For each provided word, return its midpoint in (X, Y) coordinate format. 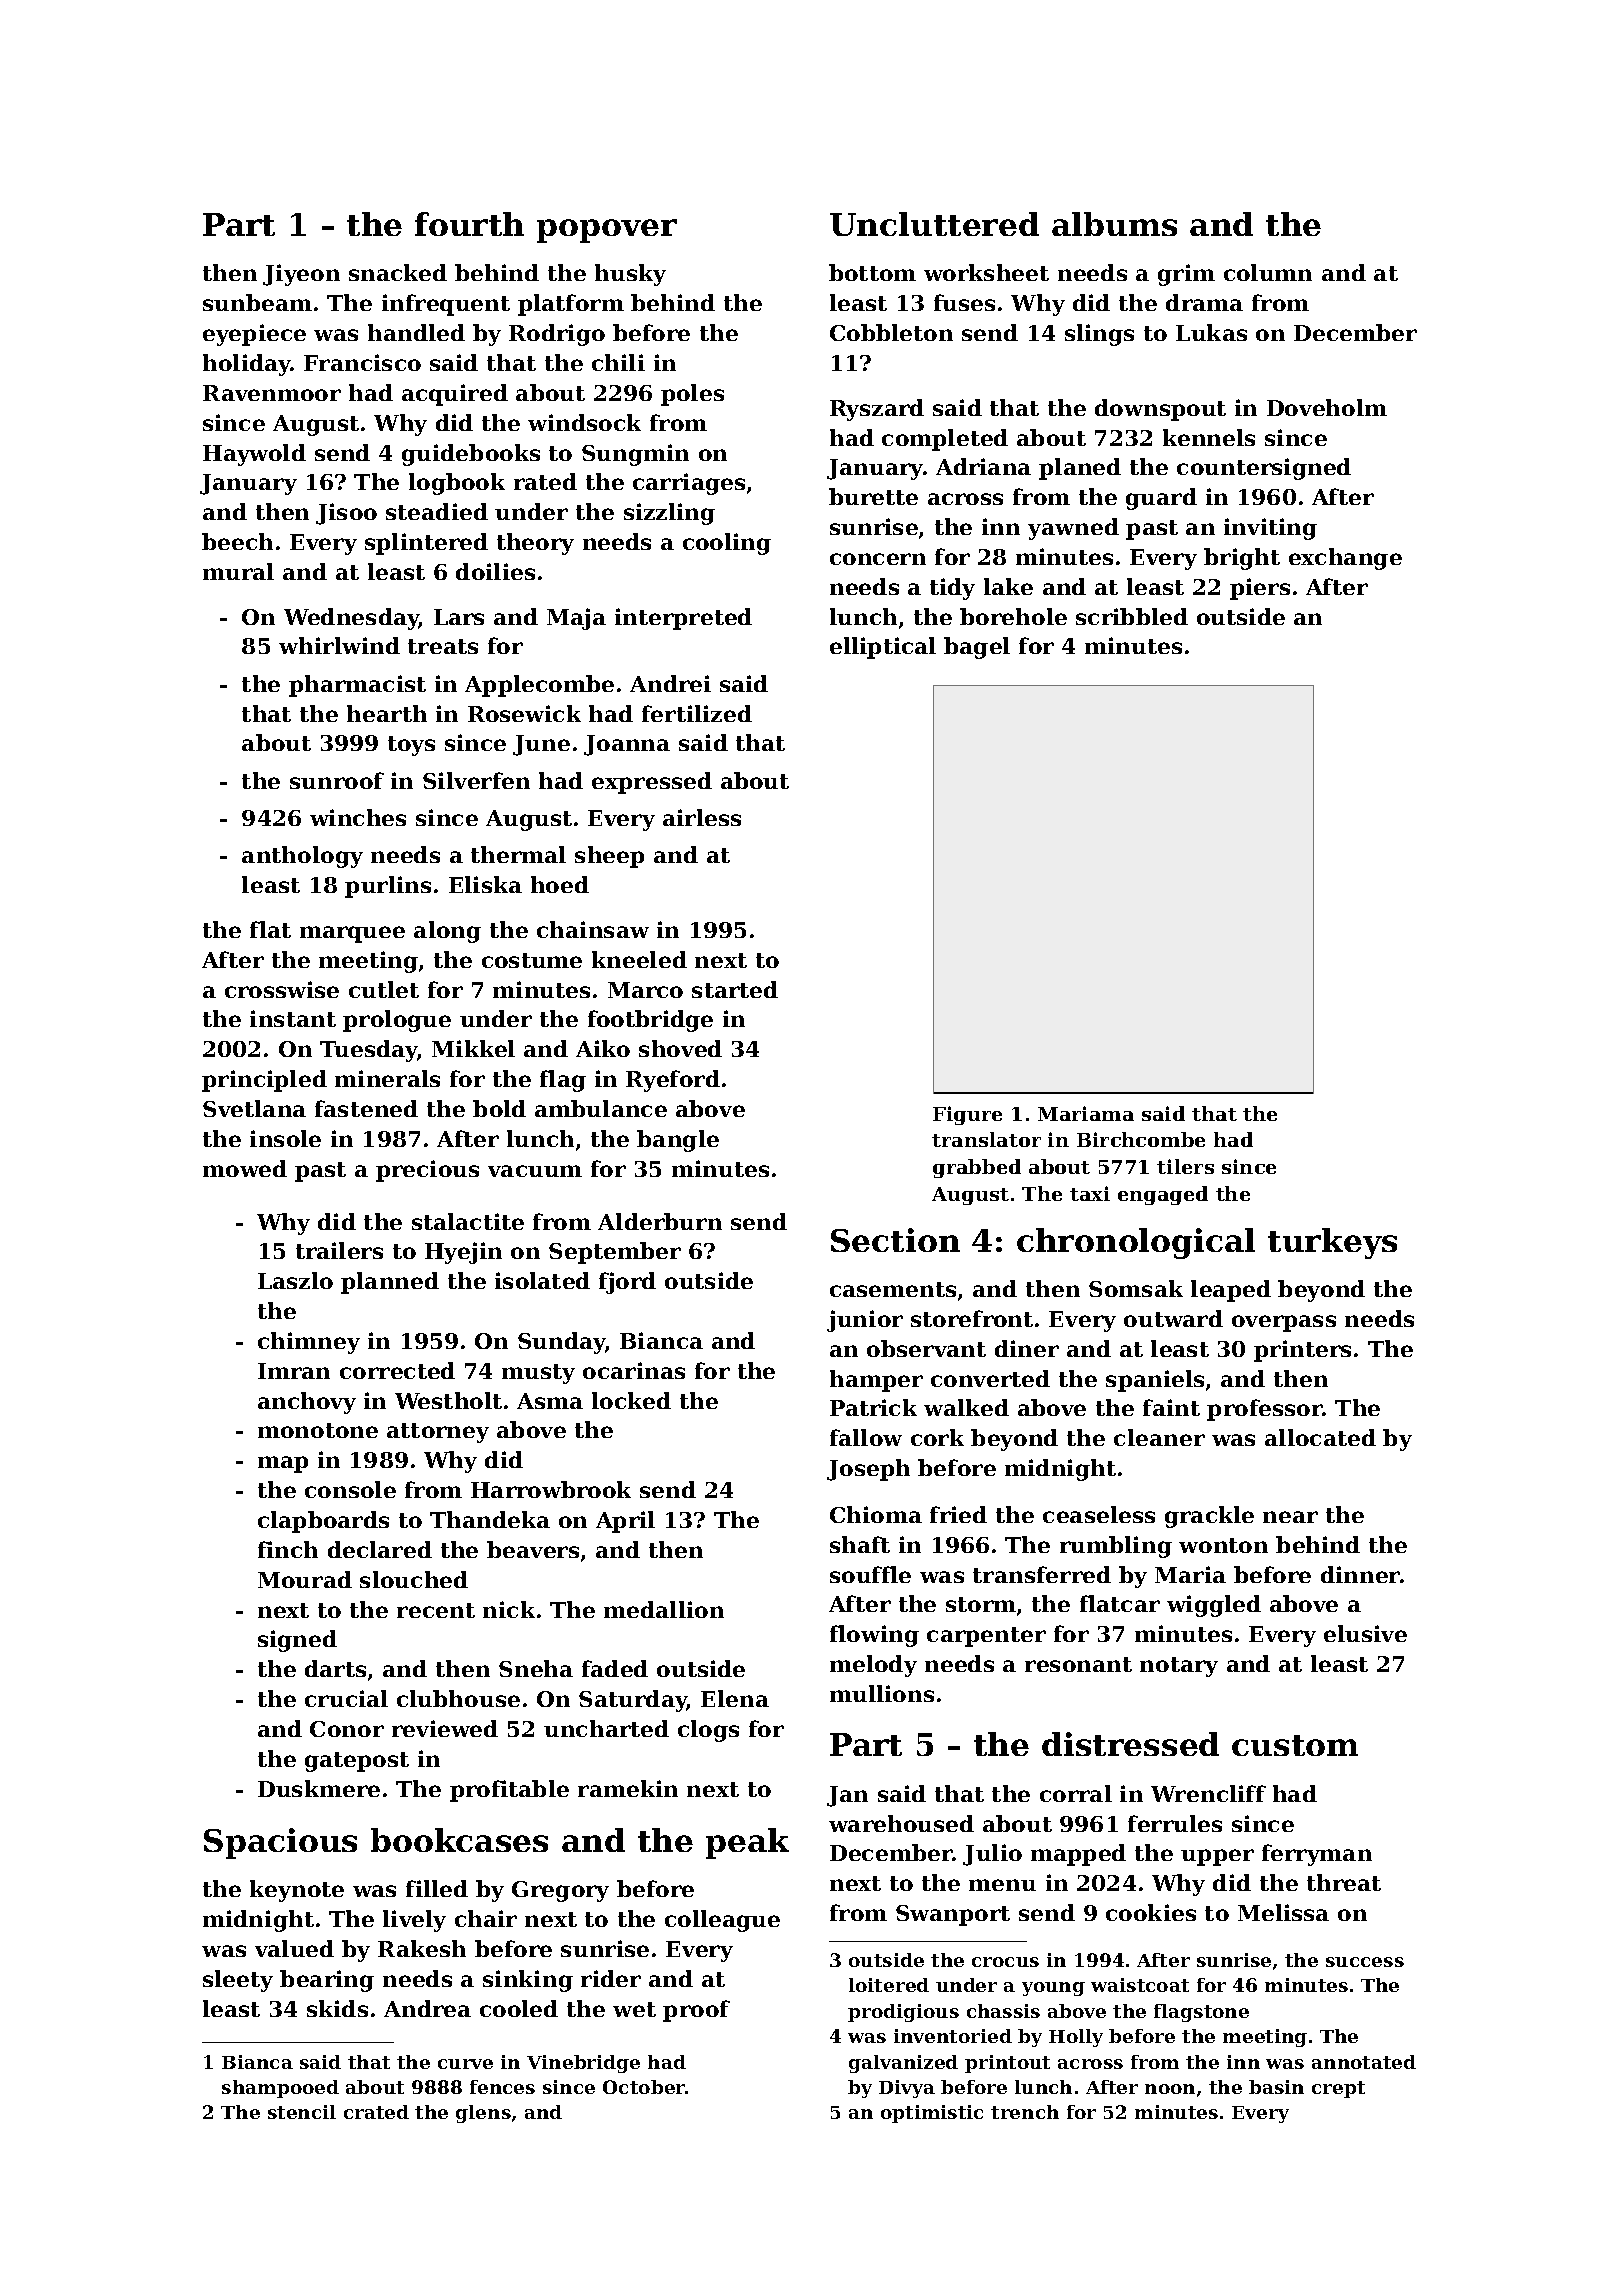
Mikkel (473, 1048)
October (644, 2087)
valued (294, 1948)
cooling (727, 544)
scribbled (1132, 616)
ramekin (628, 1788)
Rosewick (524, 713)
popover (607, 231)
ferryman (1317, 1855)
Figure (967, 1115)
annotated (1364, 2062)
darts (335, 1668)
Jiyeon (301, 275)
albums (1114, 224)
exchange (1345, 559)
